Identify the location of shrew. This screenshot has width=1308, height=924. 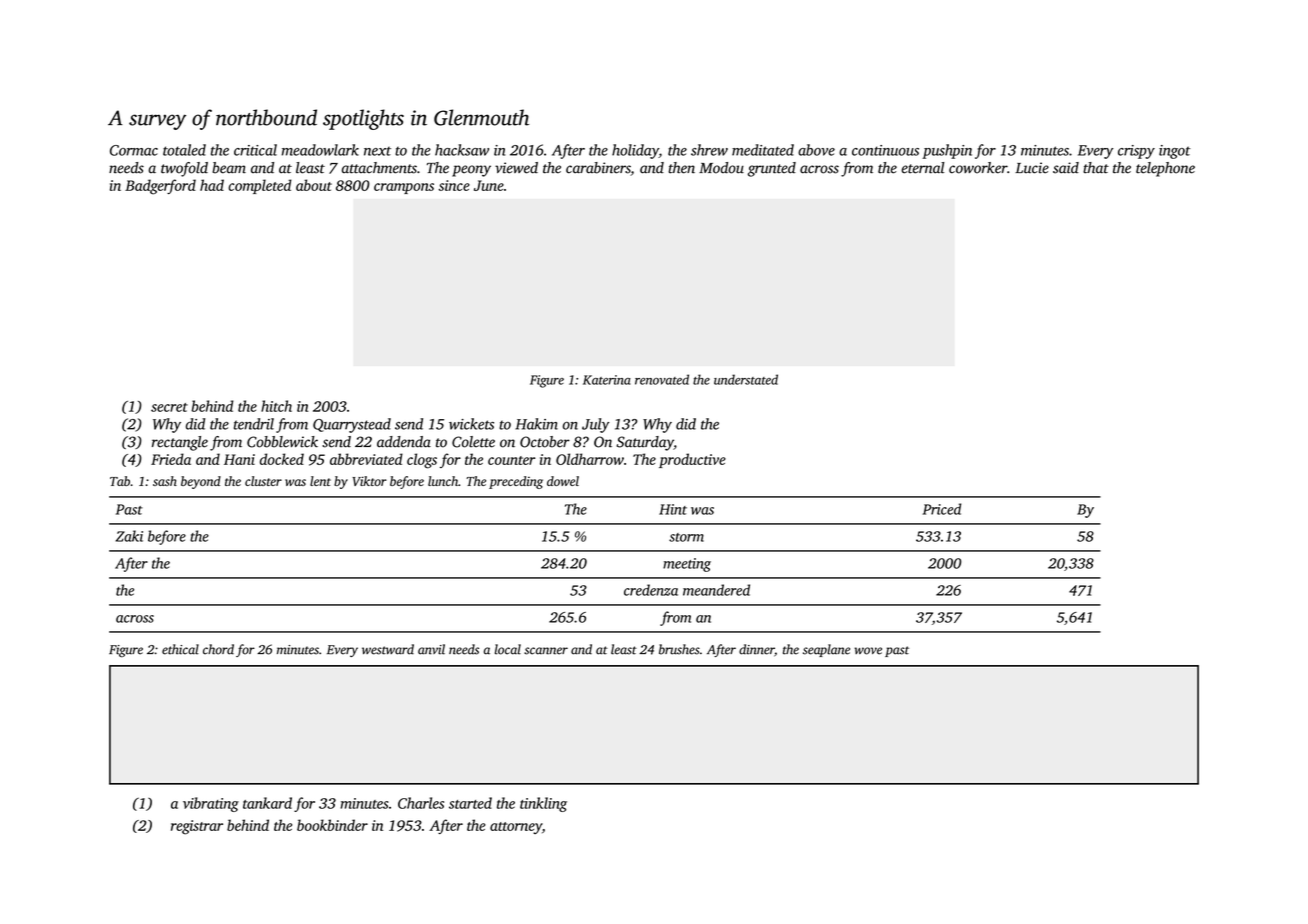
(709, 150).
